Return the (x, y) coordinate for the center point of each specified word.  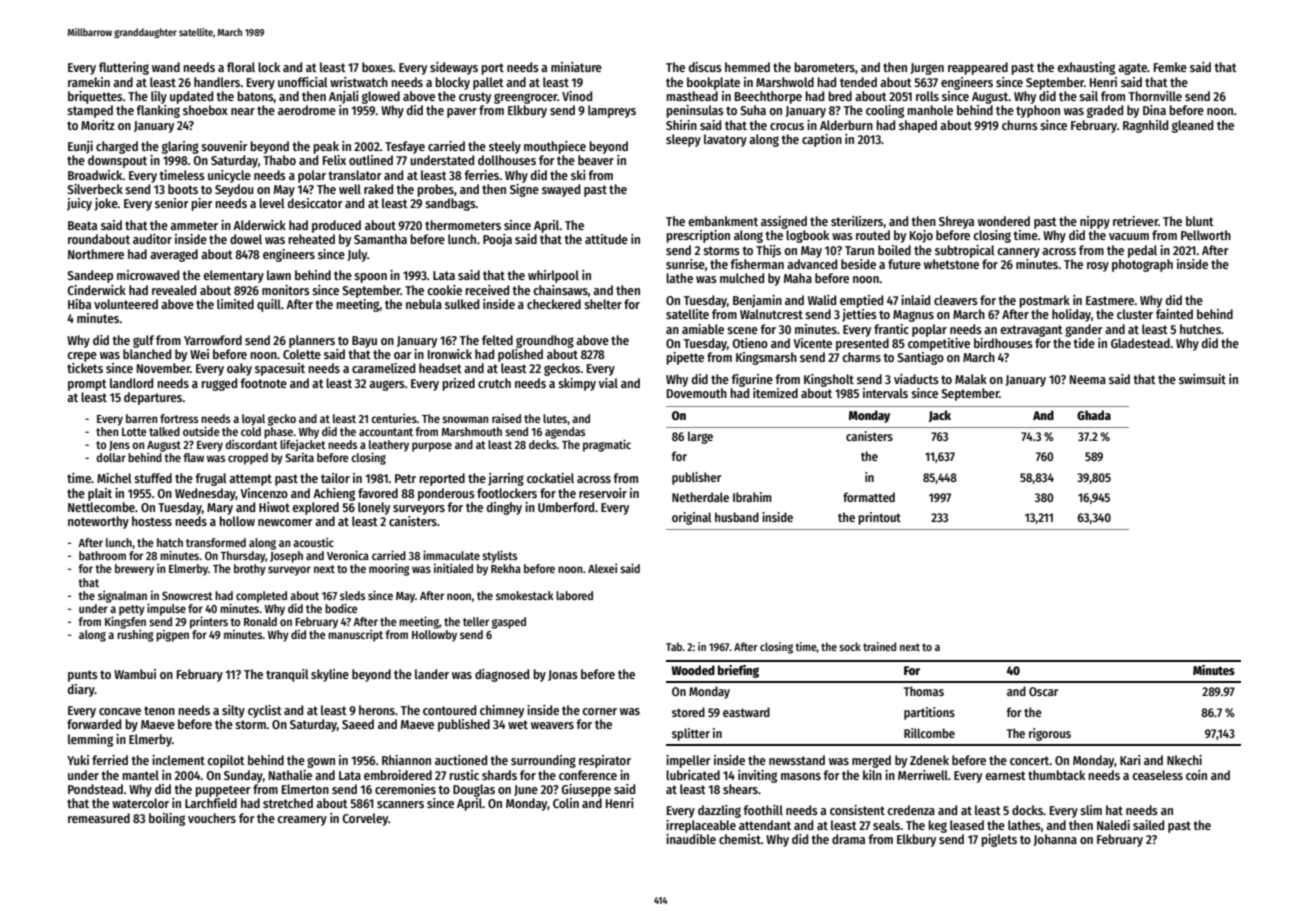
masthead (692, 96)
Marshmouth (472, 431)
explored (315, 508)
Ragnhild (1145, 126)
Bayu (364, 342)
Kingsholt (829, 380)
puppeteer (223, 791)
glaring (180, 147)
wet (518, 724)
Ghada (1094, 415)
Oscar (1043, 691)
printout (879, 518)
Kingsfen (125, 622)
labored (574, 595)
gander (1084, 330)
